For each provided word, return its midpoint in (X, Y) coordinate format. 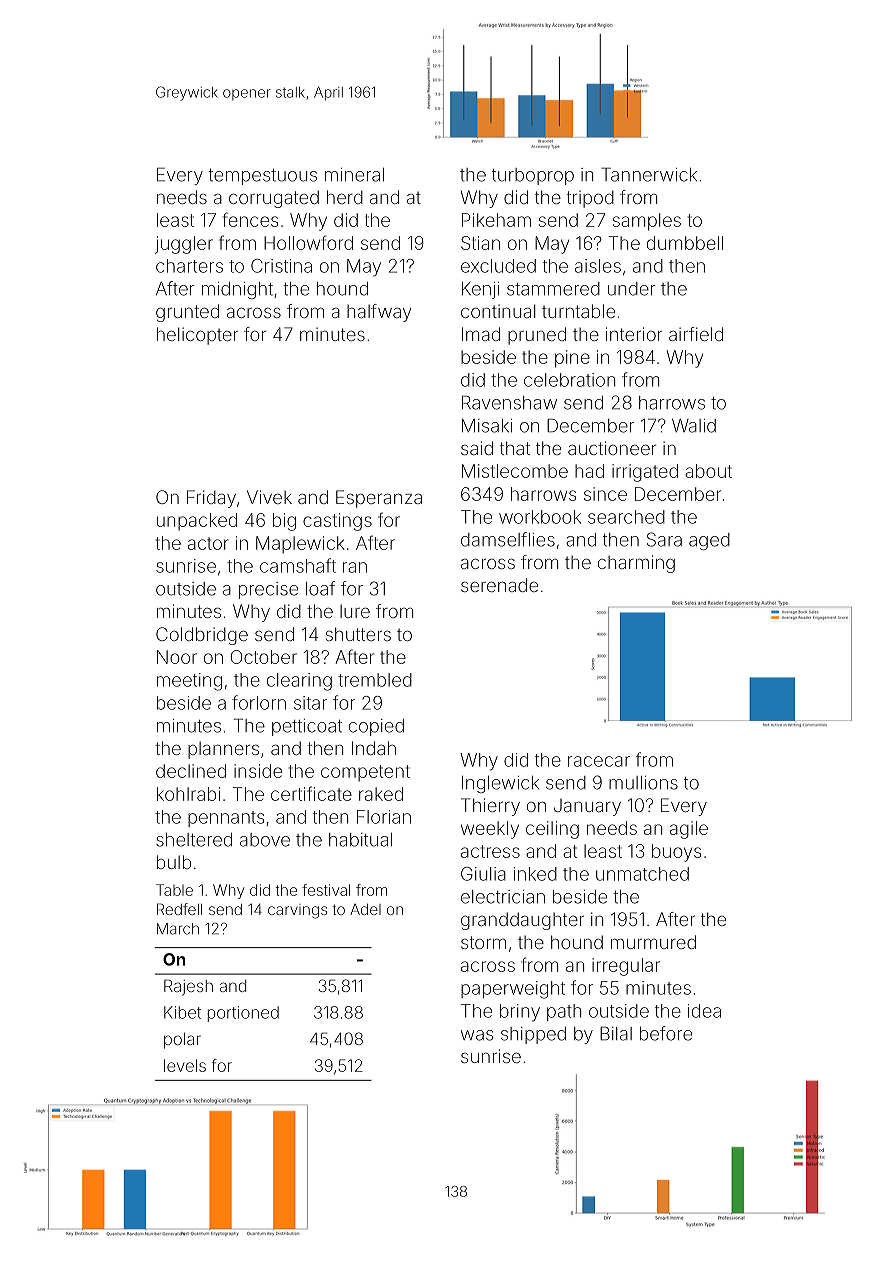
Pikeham (496, 220)
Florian (384, 817)
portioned (243, 1014)
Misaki (487, 425)
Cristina (281, 266)
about (708, 471)
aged (709, 541)
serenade (499, 585)
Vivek (269, 497)
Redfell (179, 909)
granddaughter (522, 921)
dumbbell (685, 243)
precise (268, 590)
